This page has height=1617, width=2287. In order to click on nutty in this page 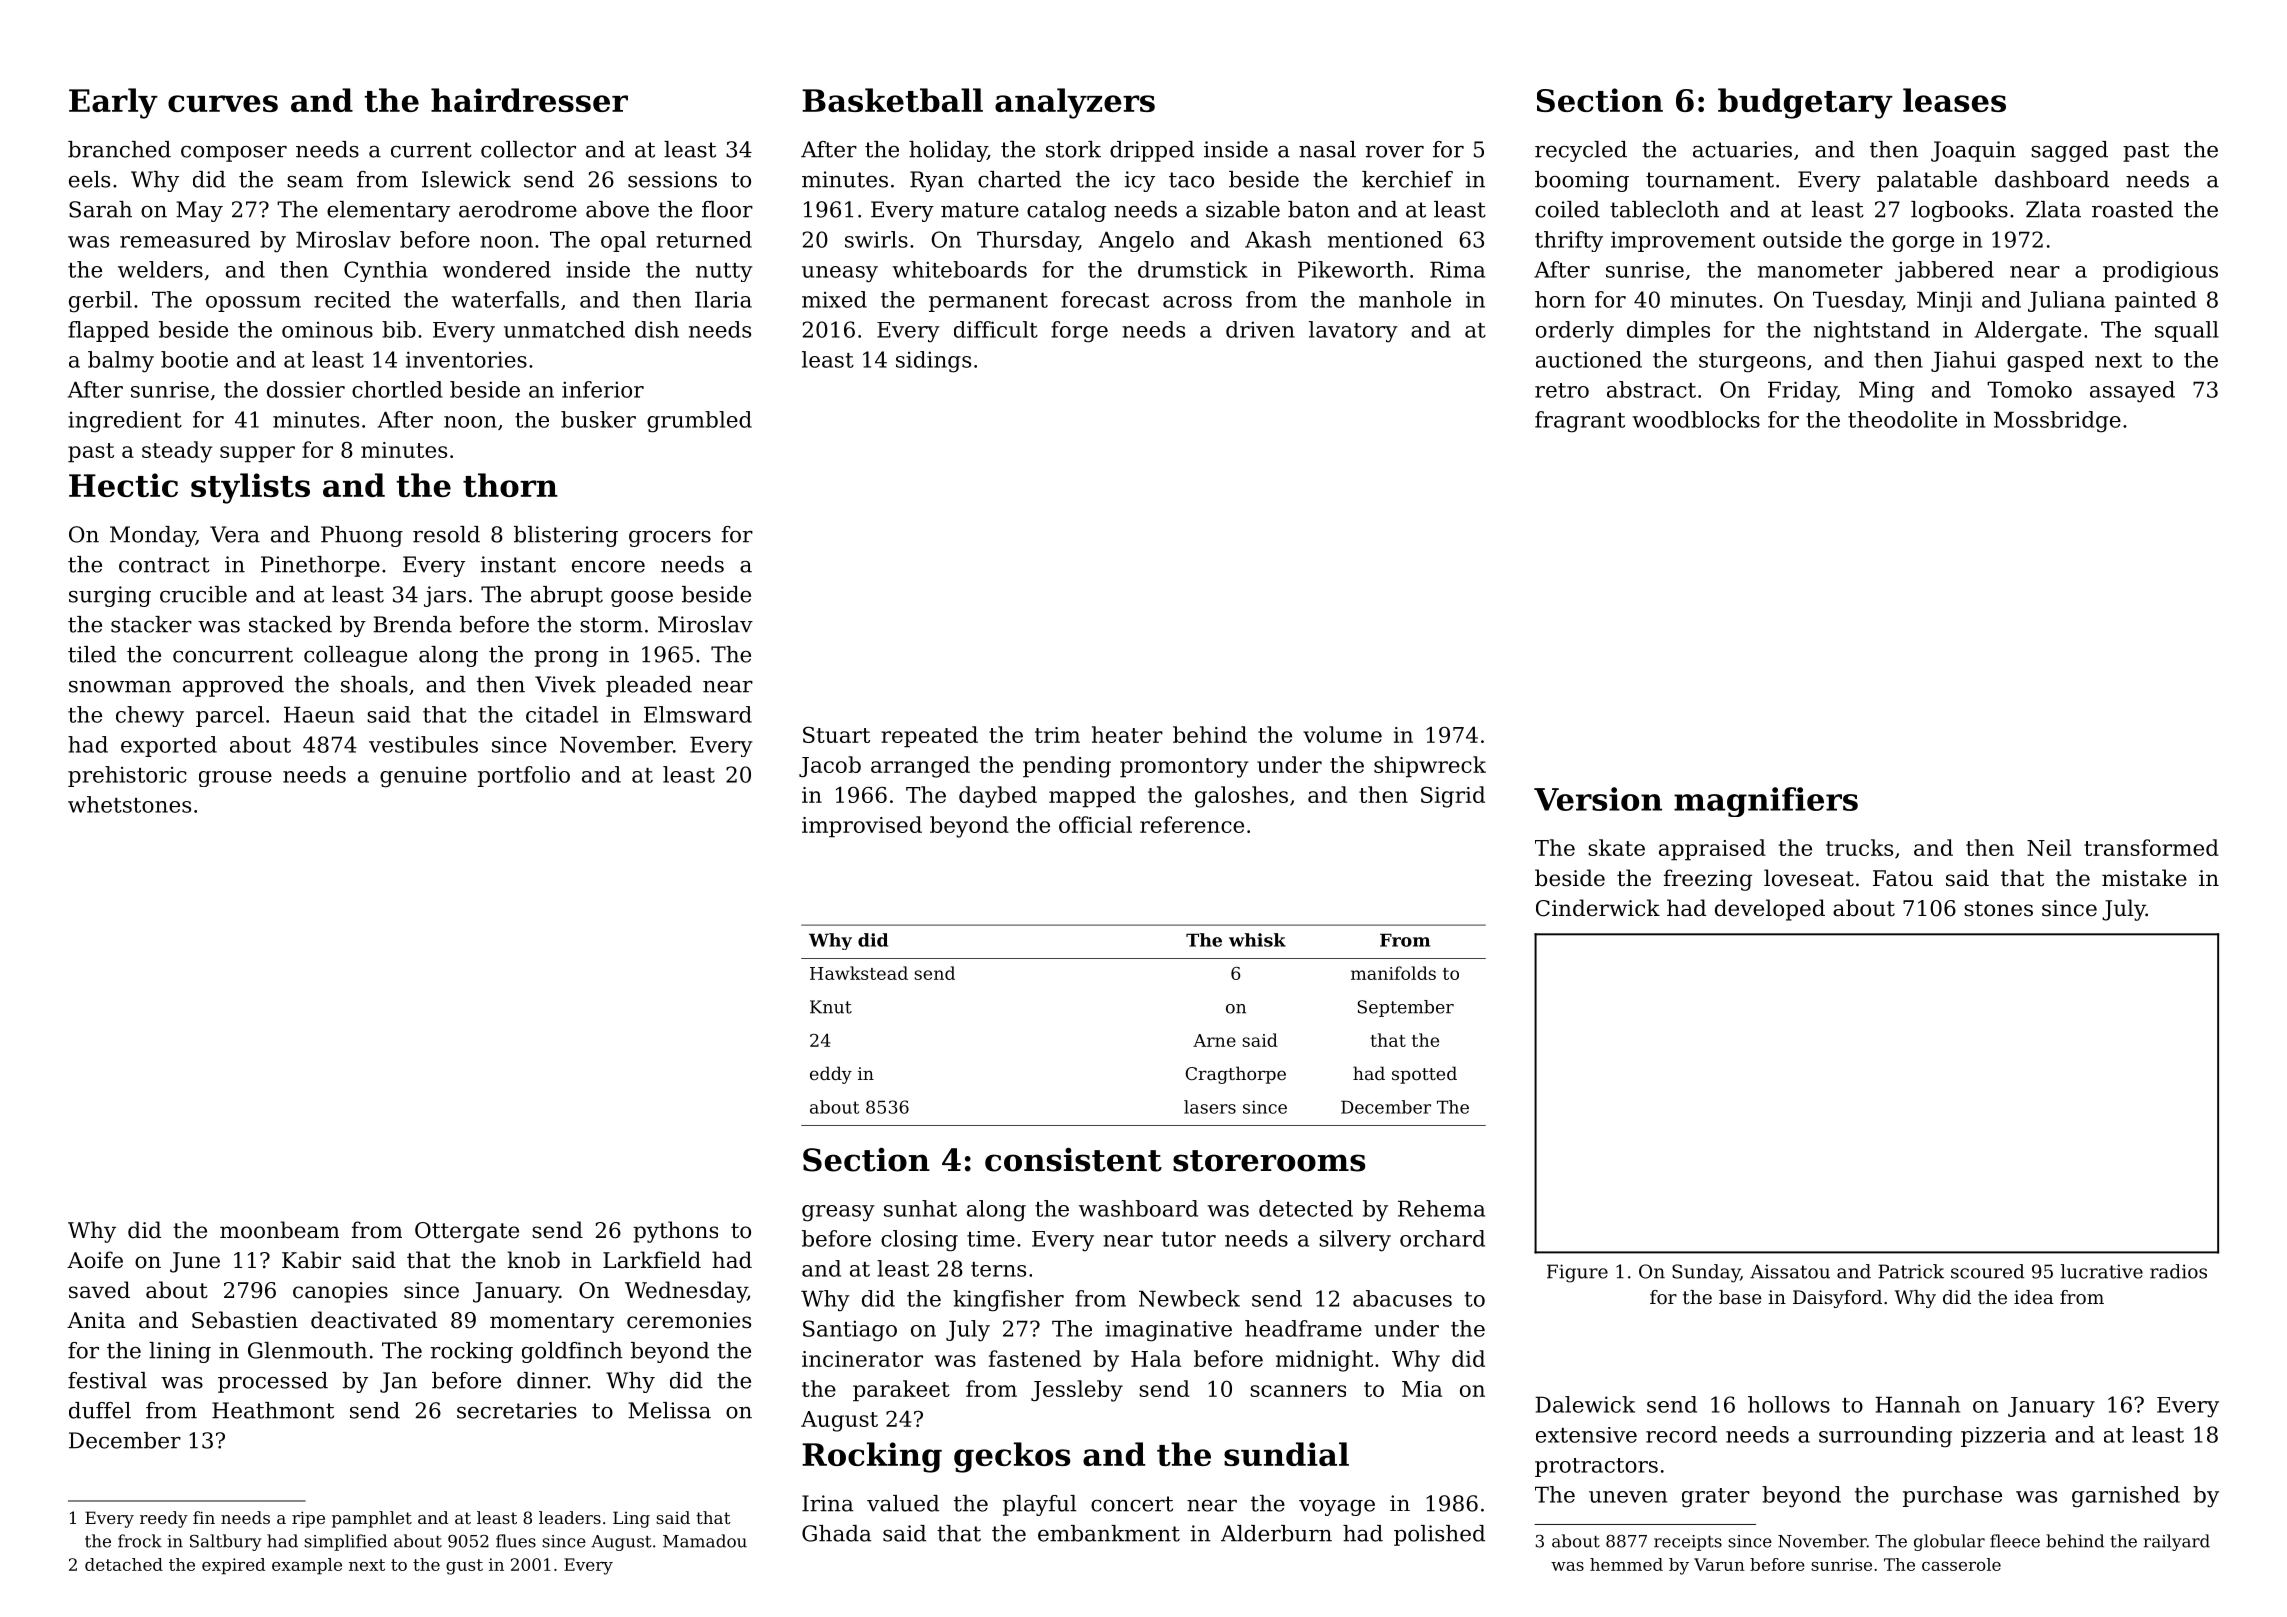, I will do `click(724, 272)`.
